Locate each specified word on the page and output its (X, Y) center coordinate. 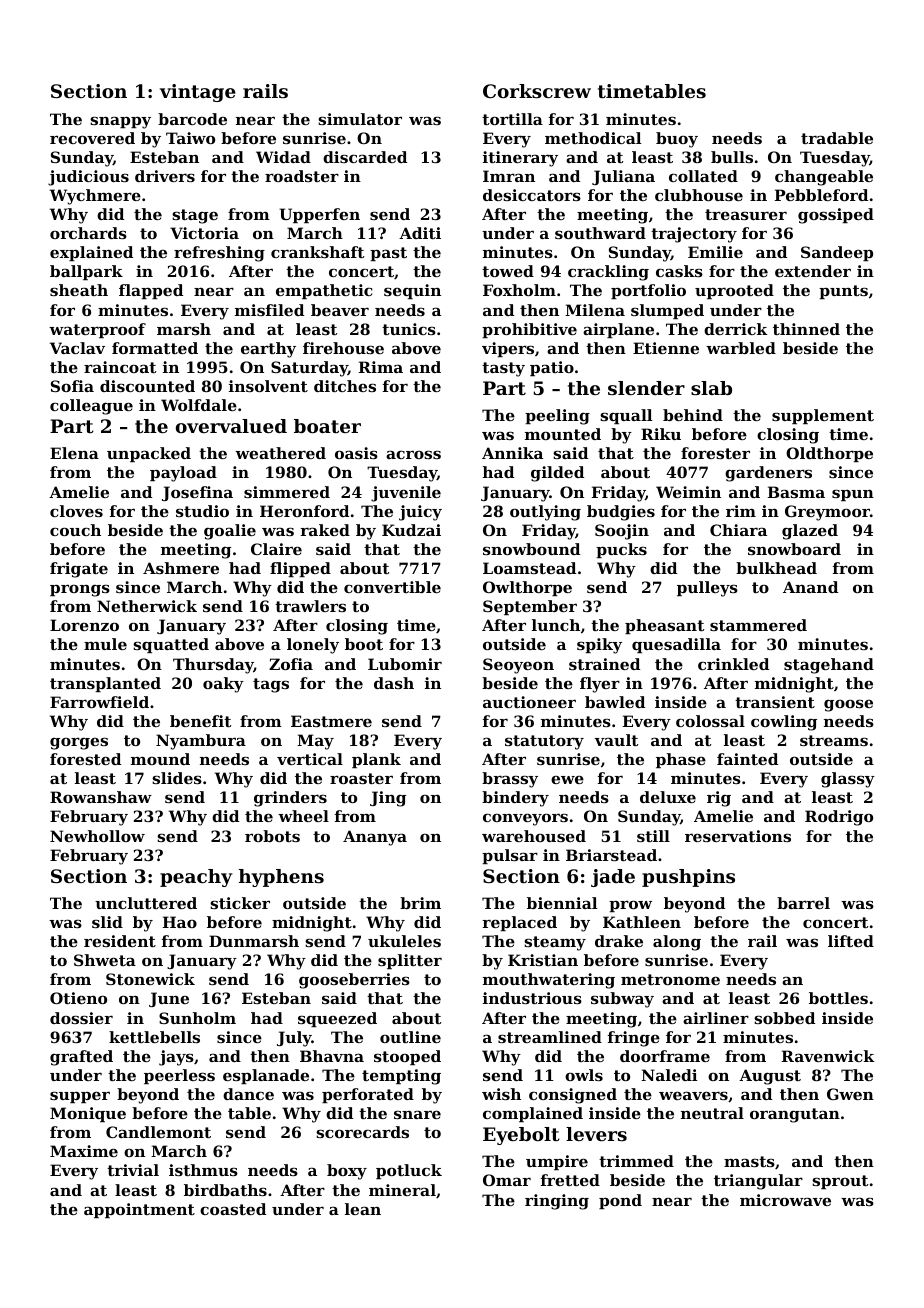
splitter (410, 961)
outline (410, 1037)
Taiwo (190, 138)
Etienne (666, 348)
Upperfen (319, 215)
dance (248, 1094)
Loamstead (529, 568)
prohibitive (529, 330)
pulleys (707, 589)
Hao (180, 922)
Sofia (72, 386)
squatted (171, 645)
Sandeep (837, 253)
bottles (838, 998)
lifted (851, 941)
